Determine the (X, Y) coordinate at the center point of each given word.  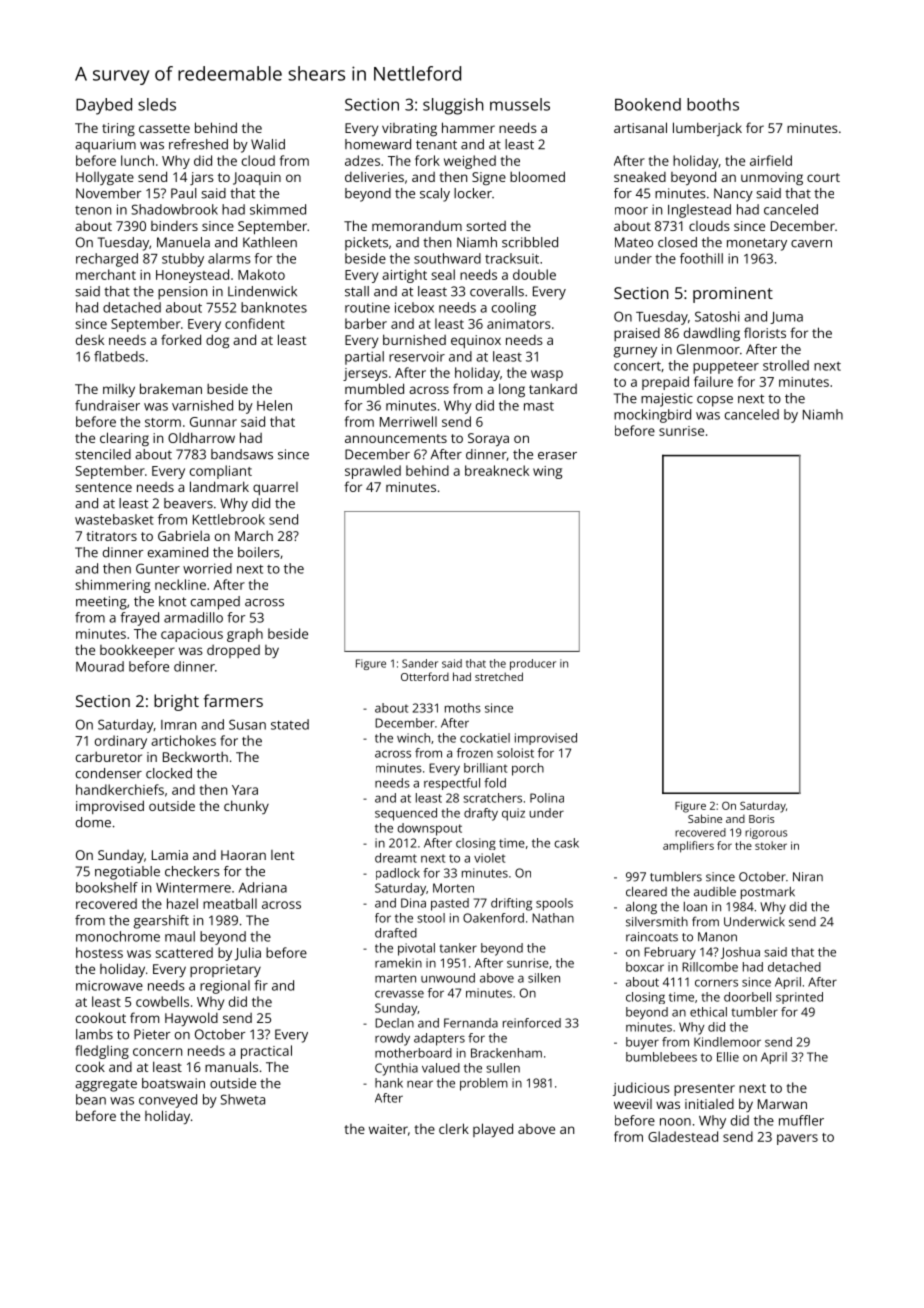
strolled (786, 365)
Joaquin (257, 178)
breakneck (497, 470)
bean (91, 1099)
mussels (520, 104)
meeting (101, 603)
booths (713, 104)
